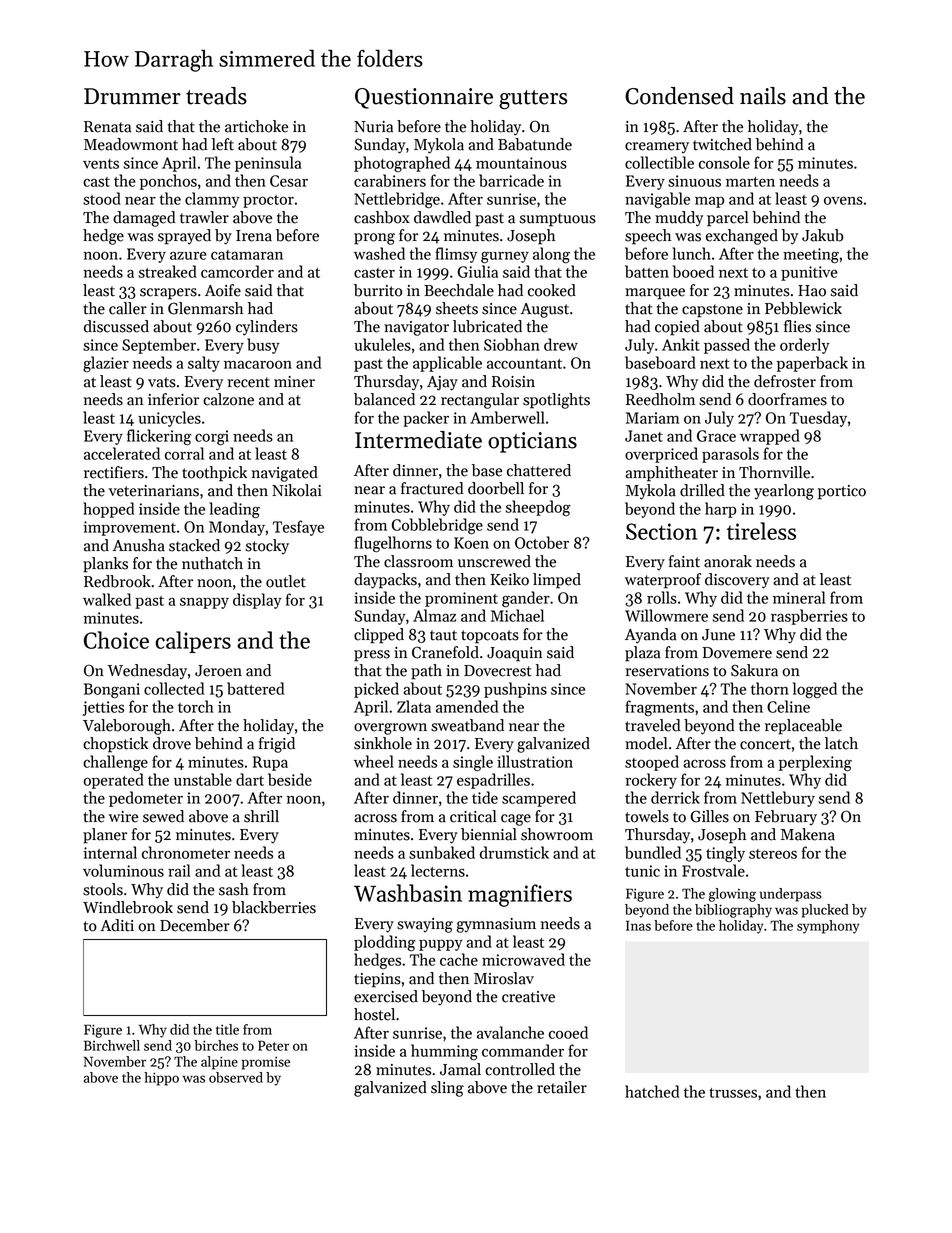  Describe the element at coordinates (562, 1087) in the screenshot. I see `retailer` at that location.
